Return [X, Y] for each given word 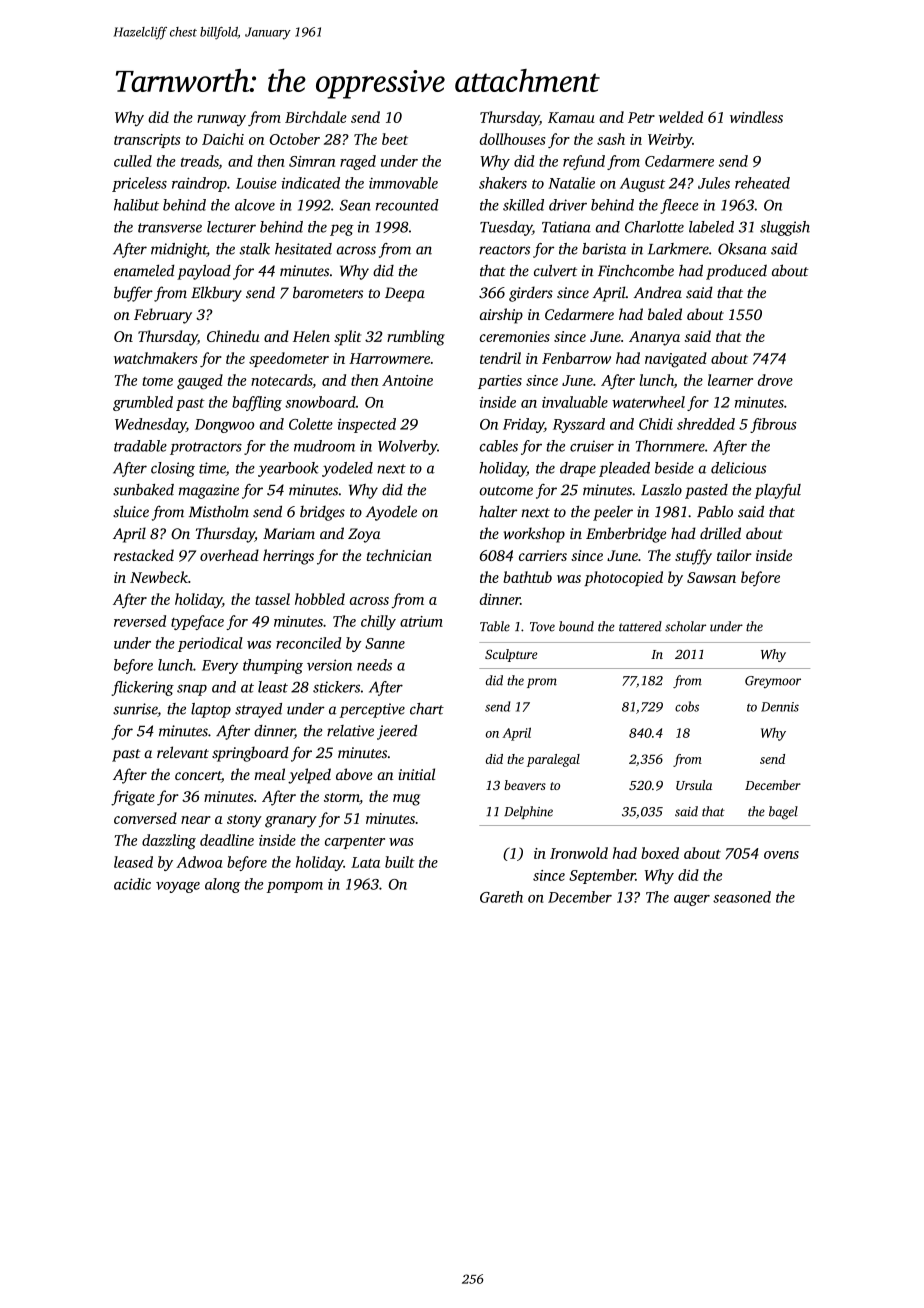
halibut [136, 205]
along [222, 885]
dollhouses [512, 139]
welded [681, 117]
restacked [144, 555]
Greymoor [773, 682]
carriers [543, 555]
